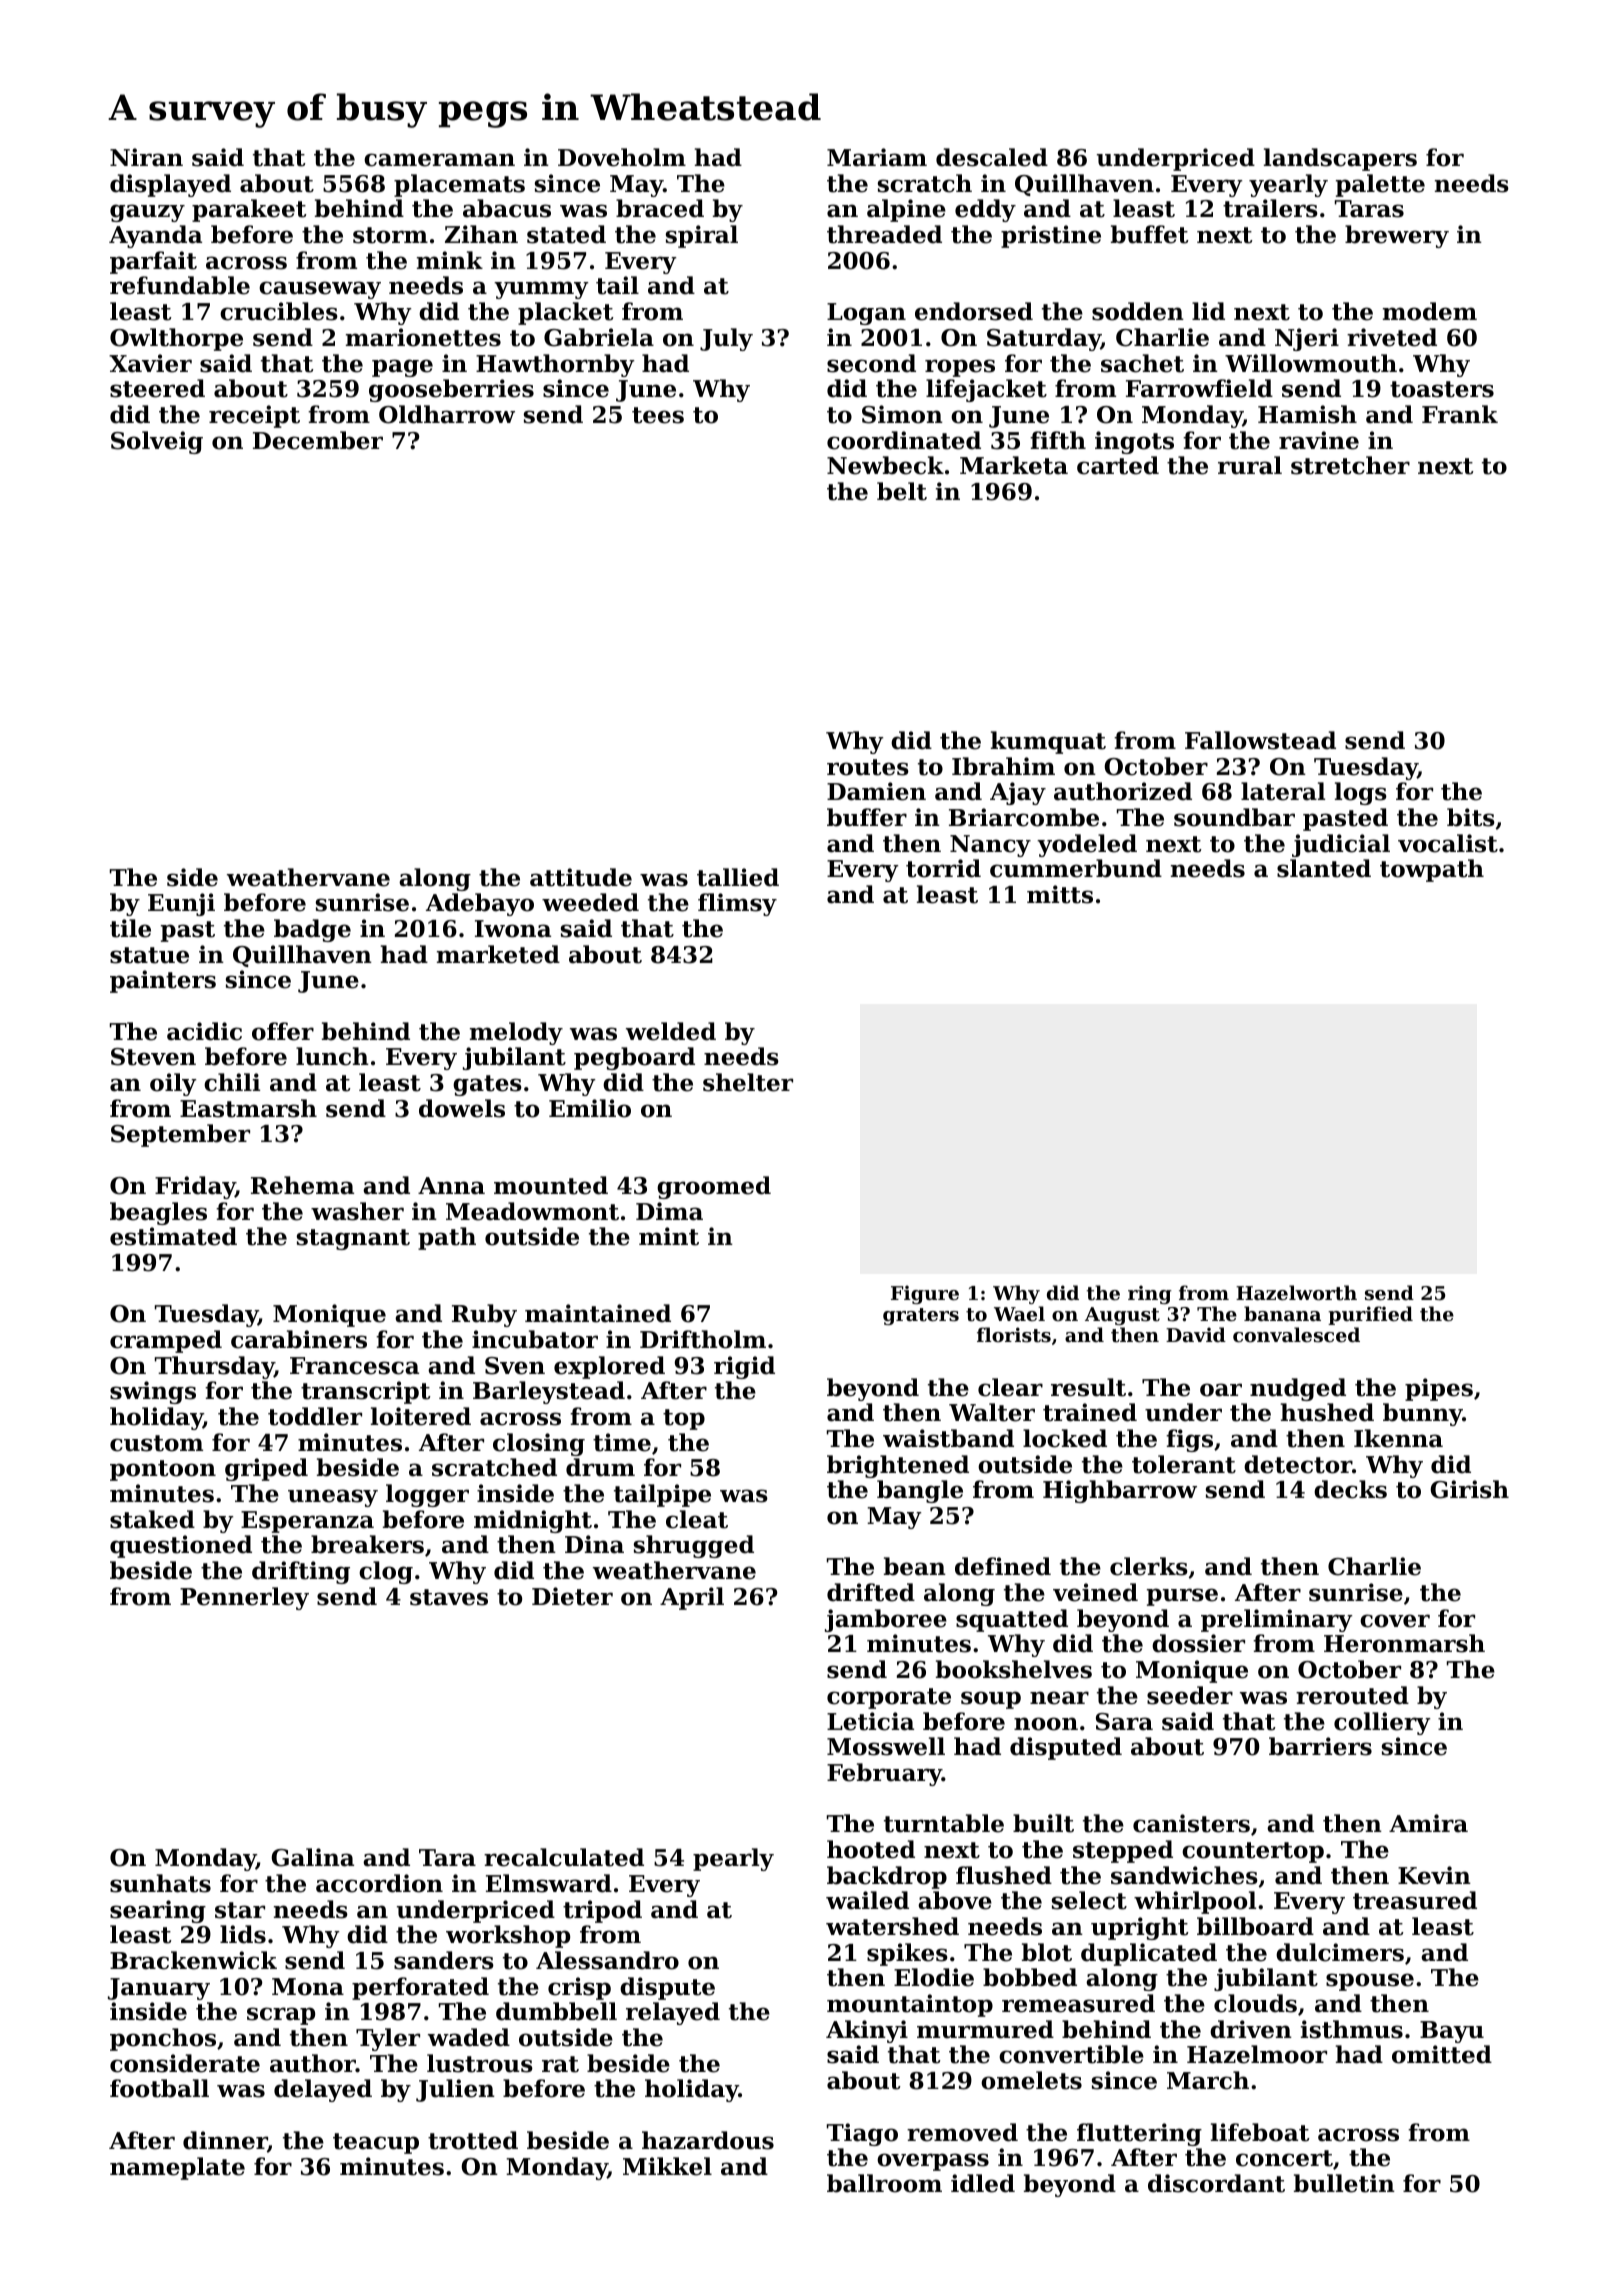  Describe the element at coordinates (1428, 1823) in the screenshot. I see `Amira` at that location.
